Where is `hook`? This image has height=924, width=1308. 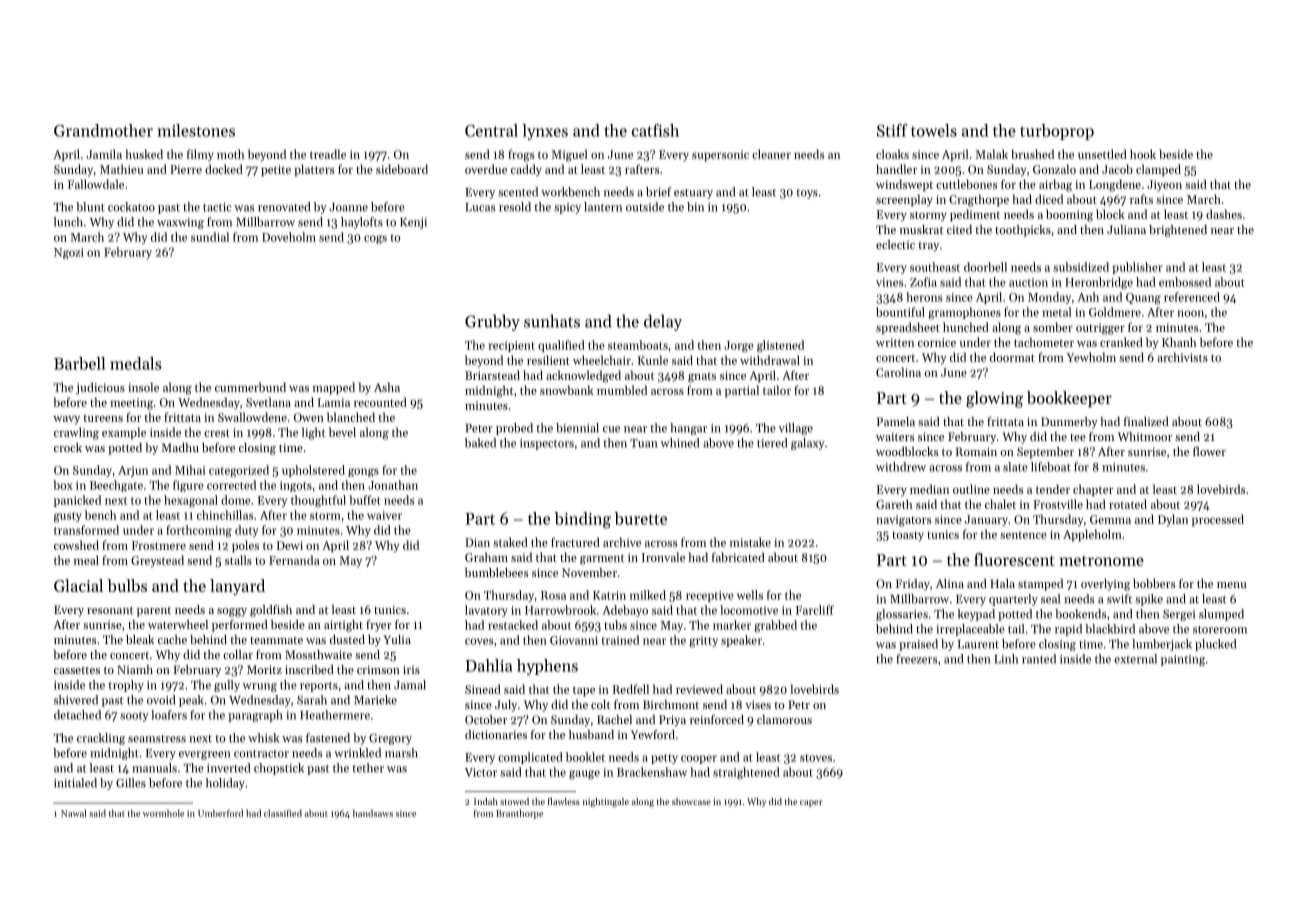
hook is located at coordinates (1143, 154).
